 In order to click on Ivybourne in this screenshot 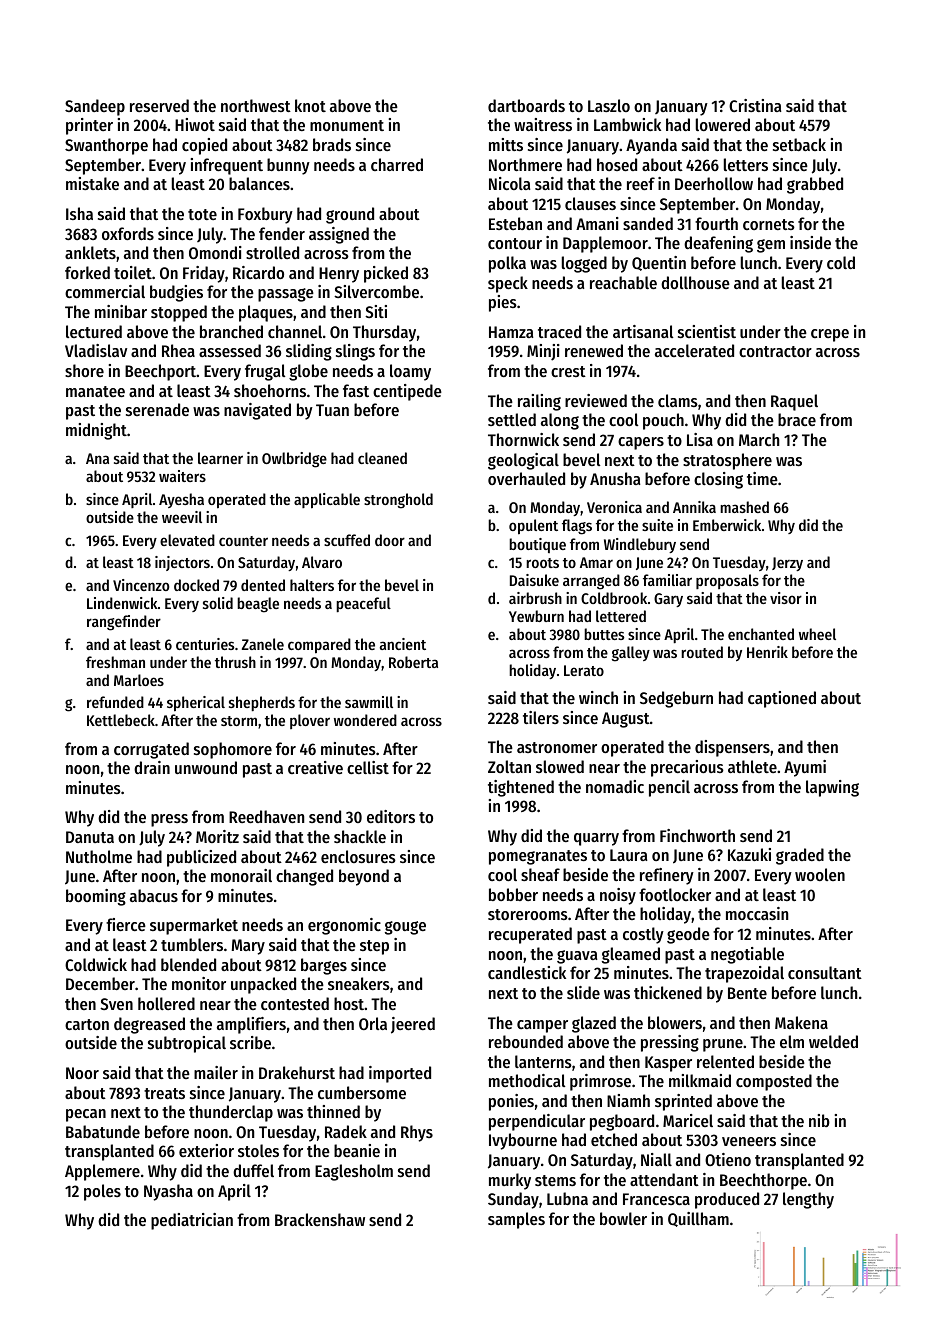, I will do `click(523, 1141)`.
